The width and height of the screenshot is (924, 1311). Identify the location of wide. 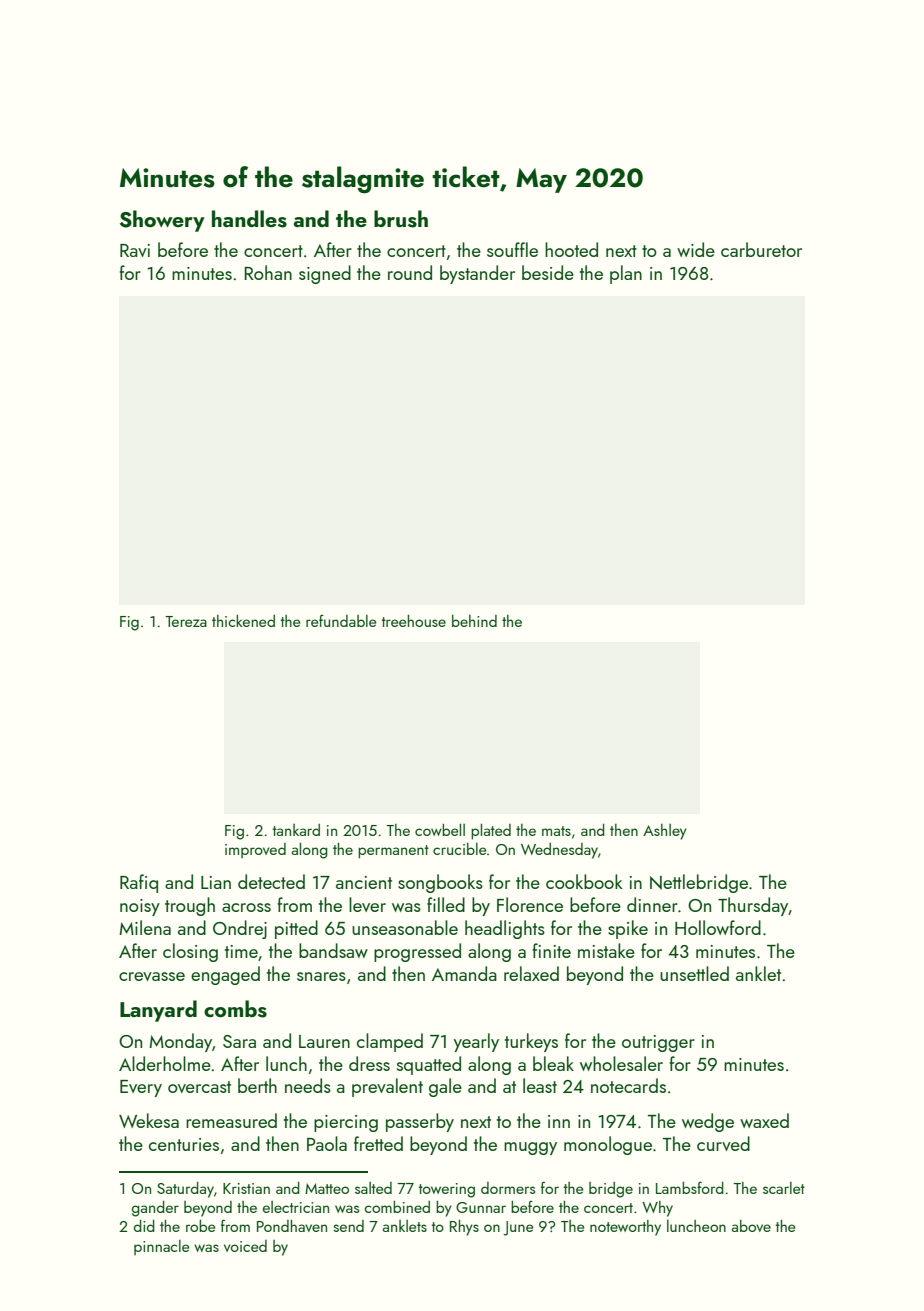
(696, 249).
